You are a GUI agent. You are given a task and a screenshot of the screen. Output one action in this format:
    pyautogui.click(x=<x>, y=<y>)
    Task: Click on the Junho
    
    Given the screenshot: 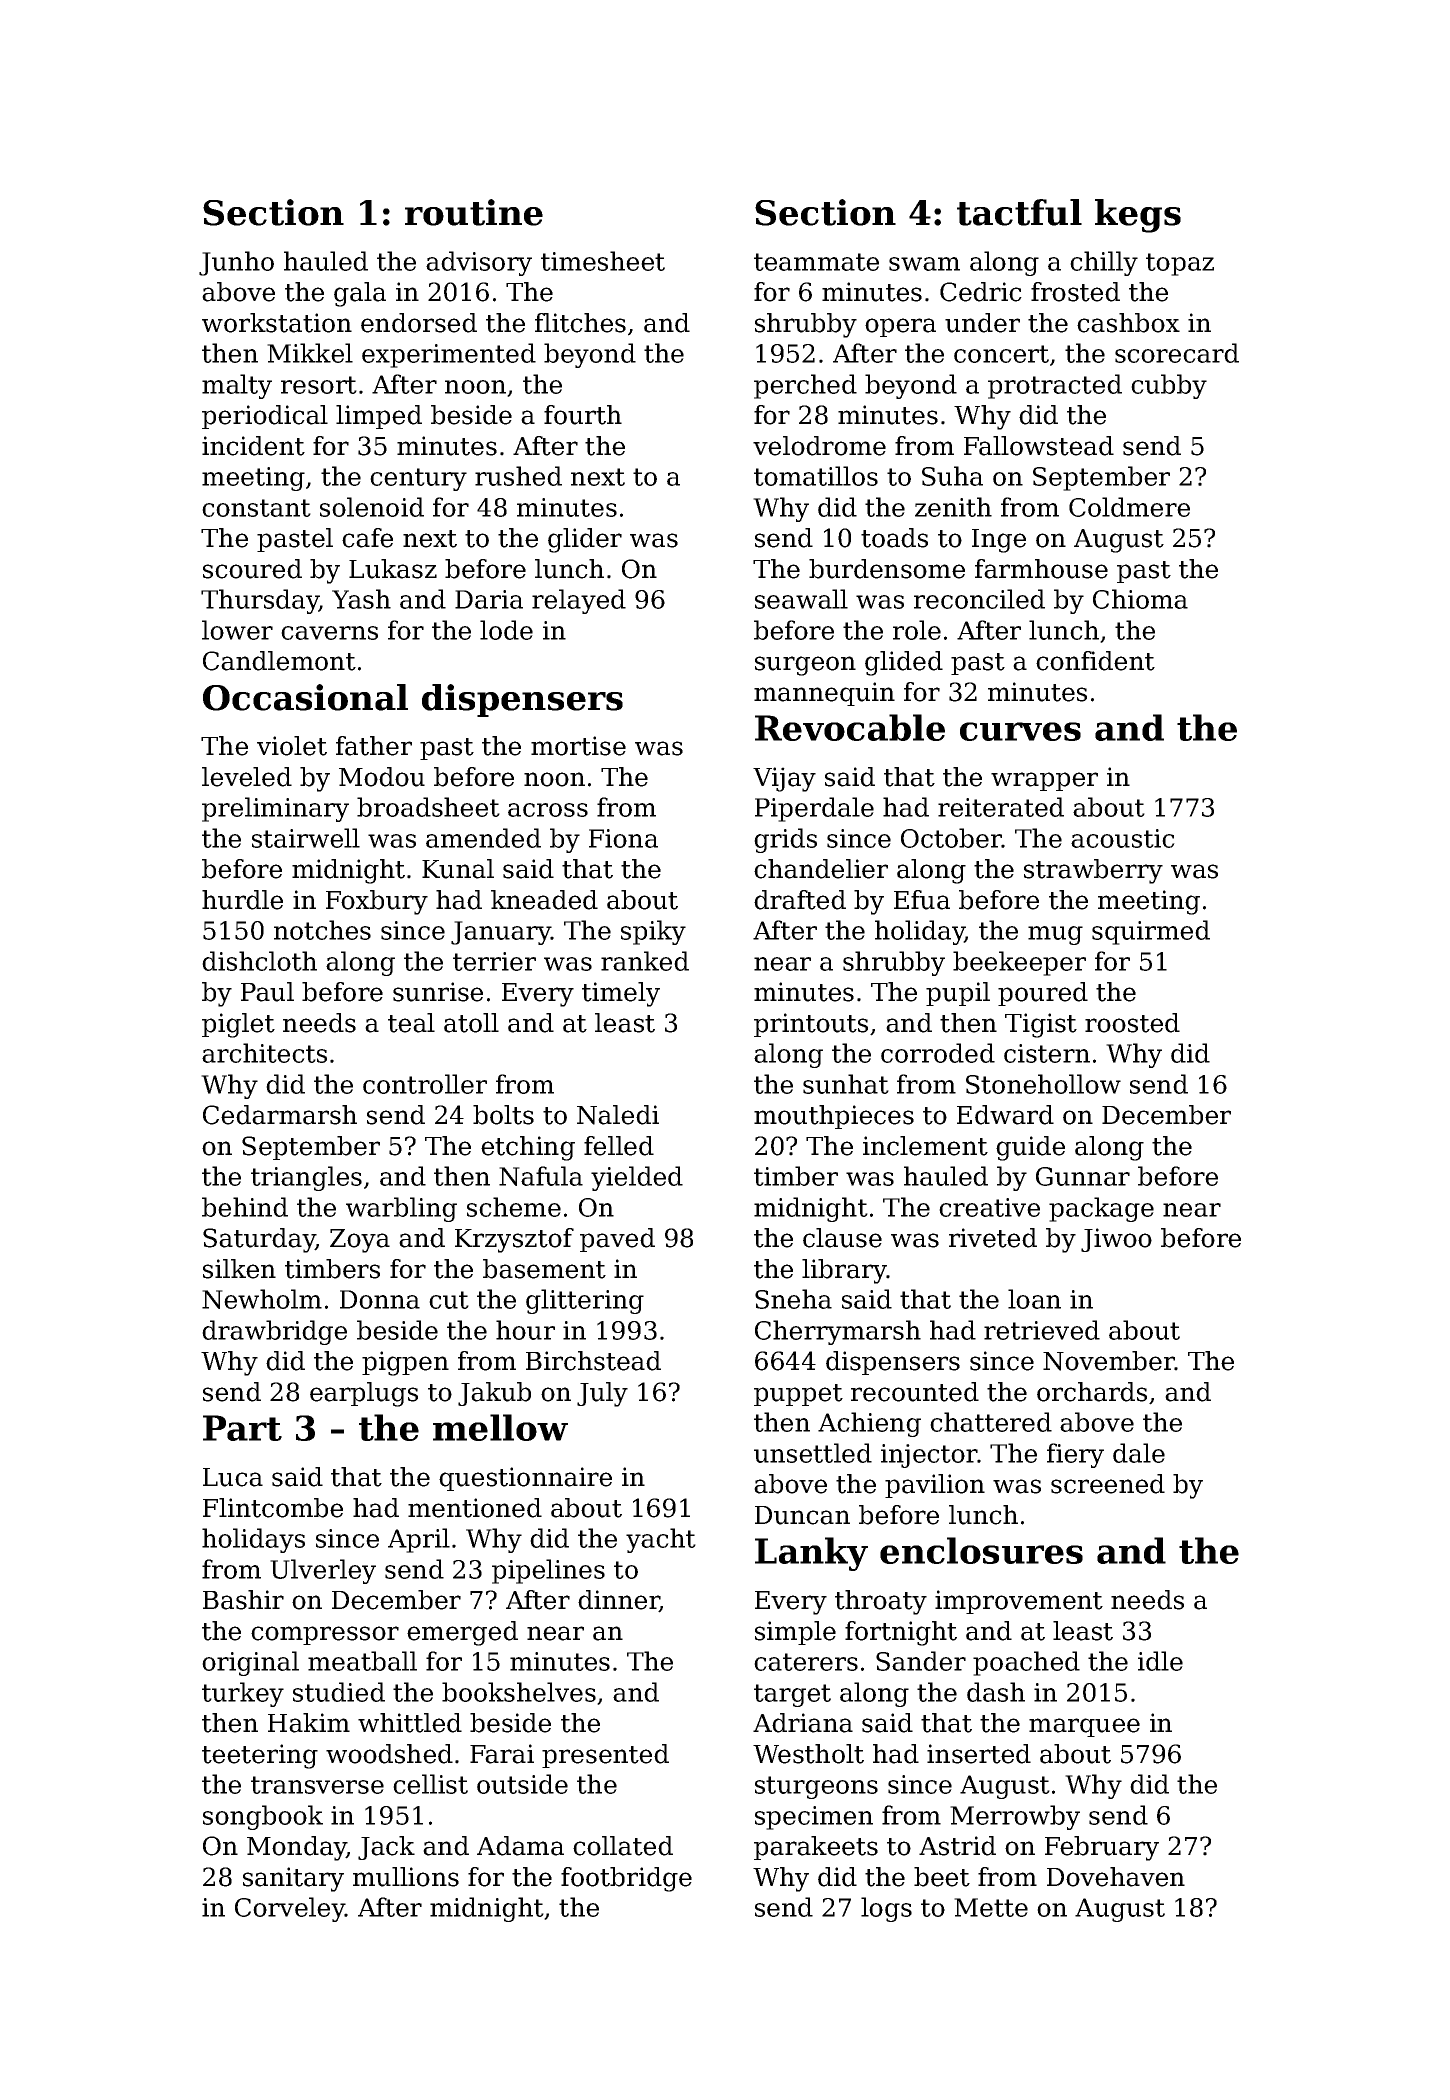 What is the action you would take?
    pyautogui.click(x=236, y=263)
